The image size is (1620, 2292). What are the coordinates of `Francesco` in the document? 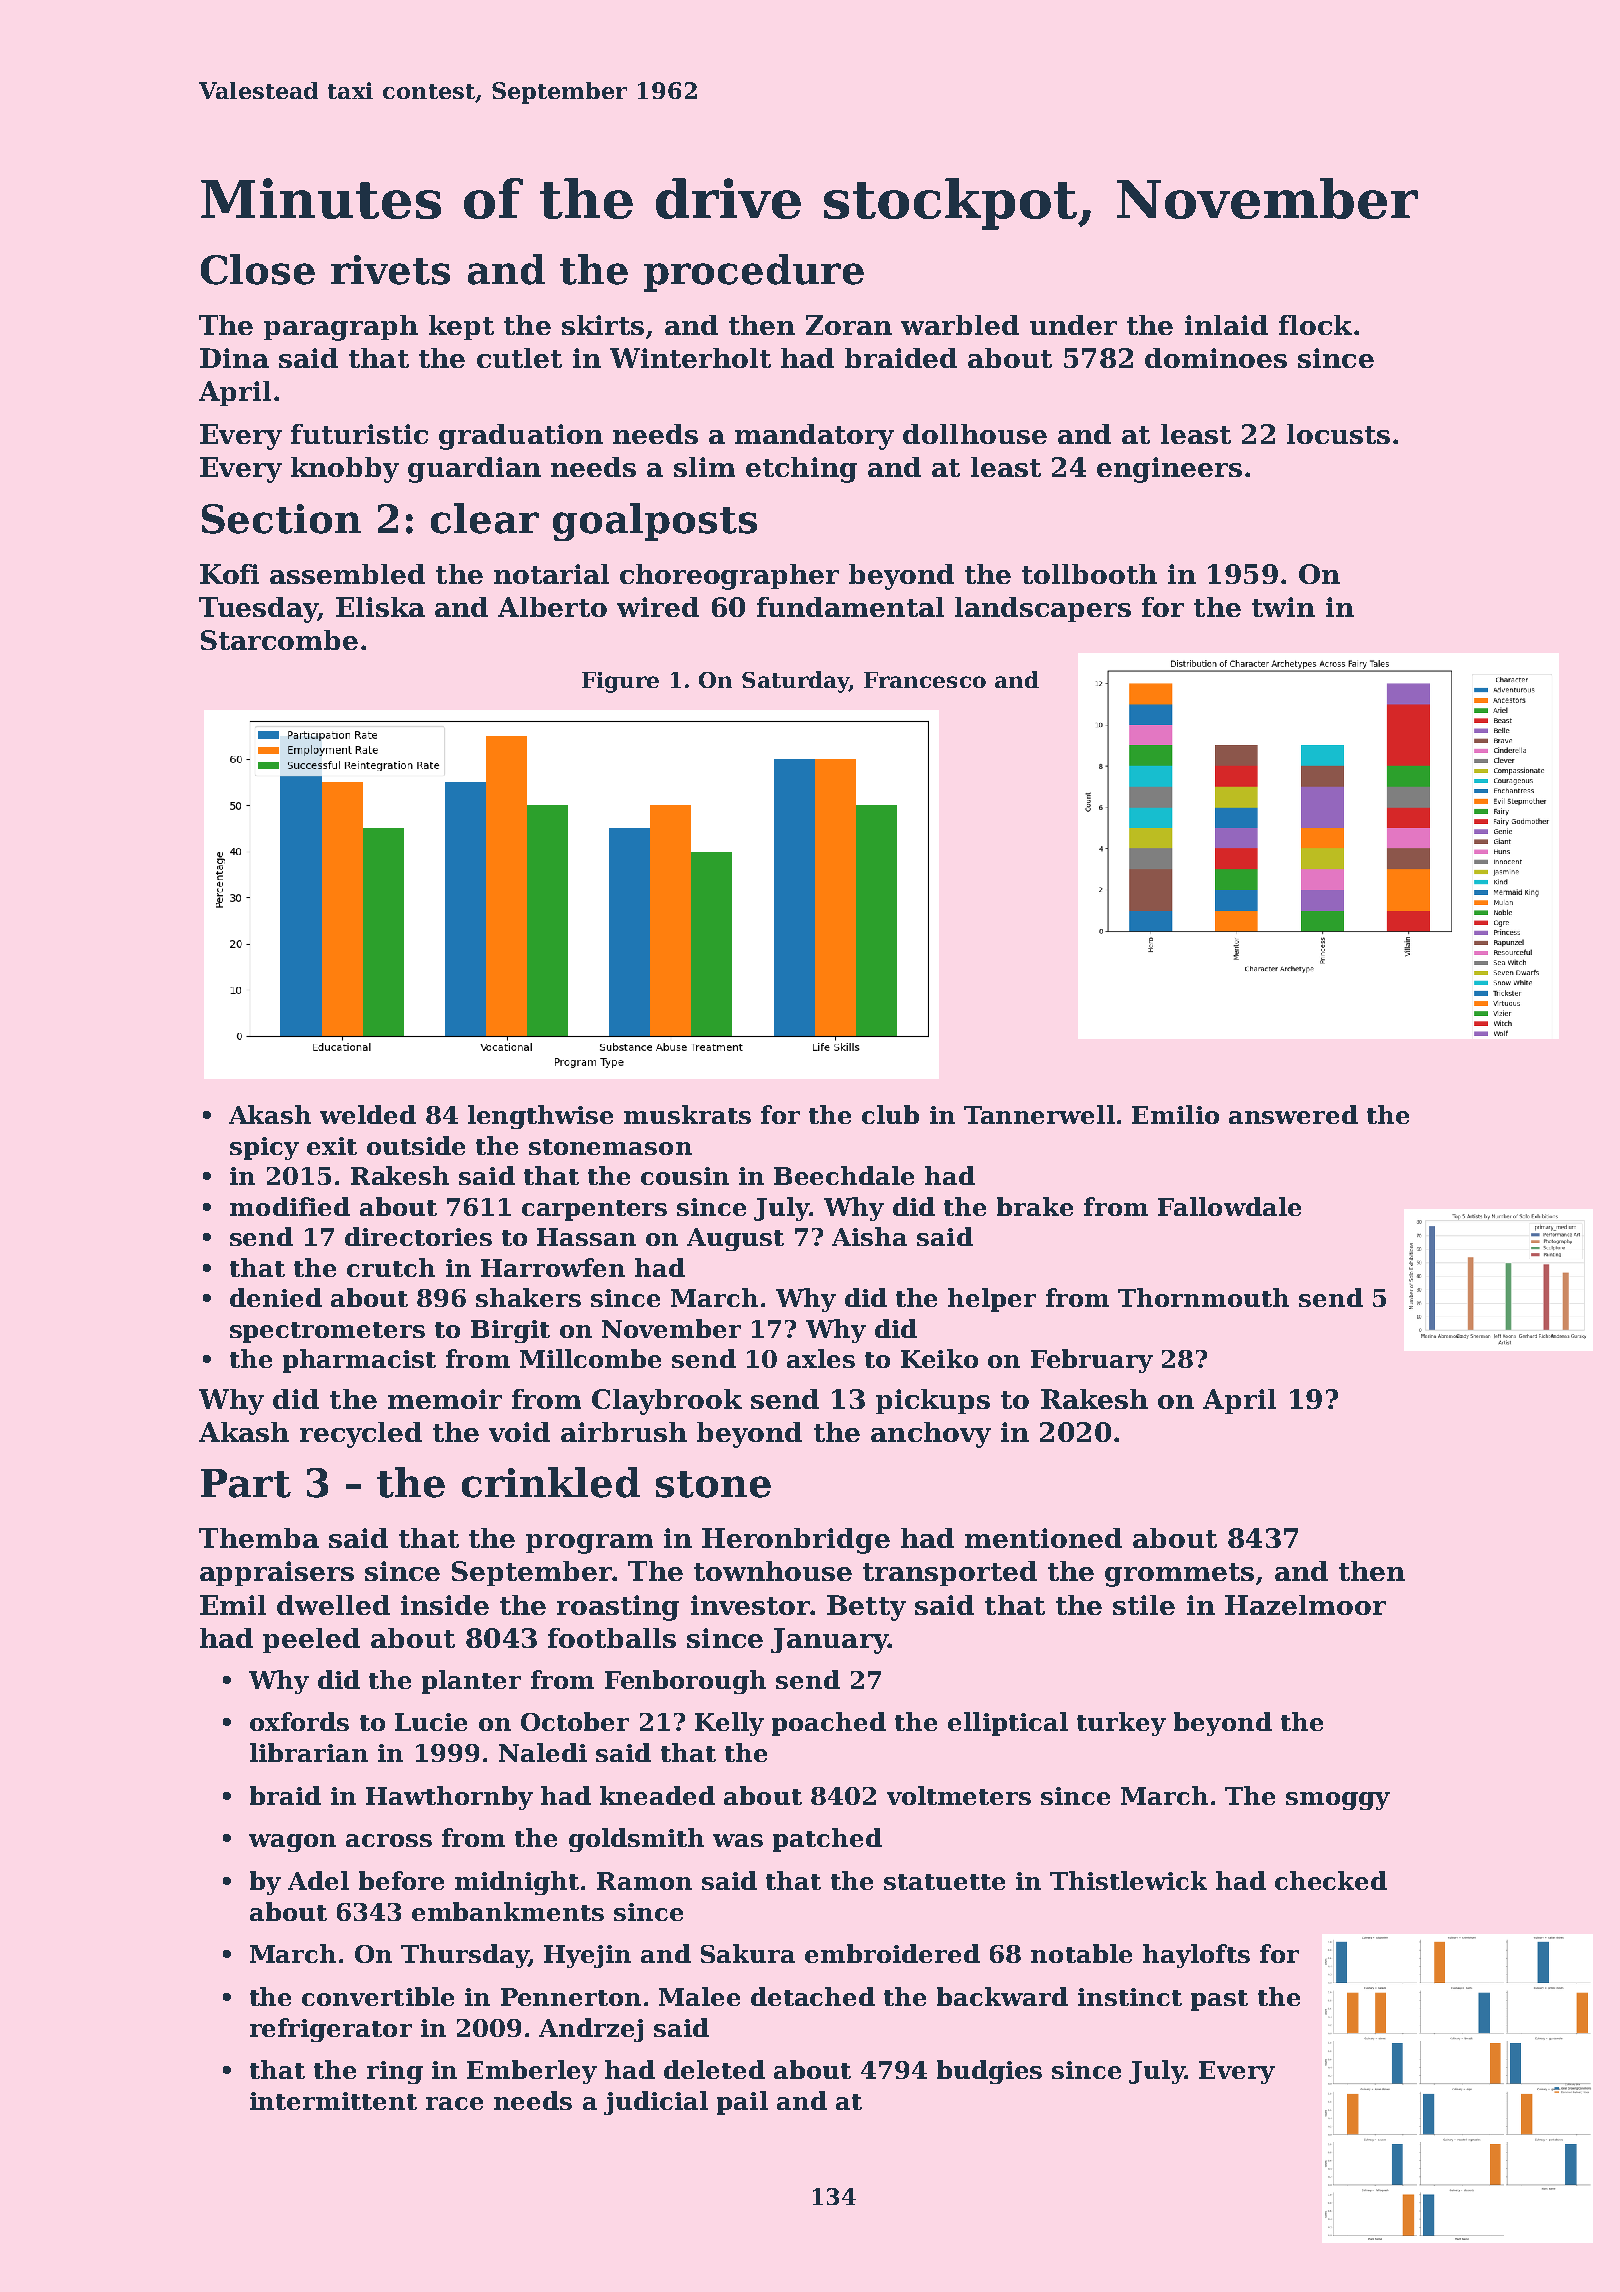 It's located at (925, 680).
